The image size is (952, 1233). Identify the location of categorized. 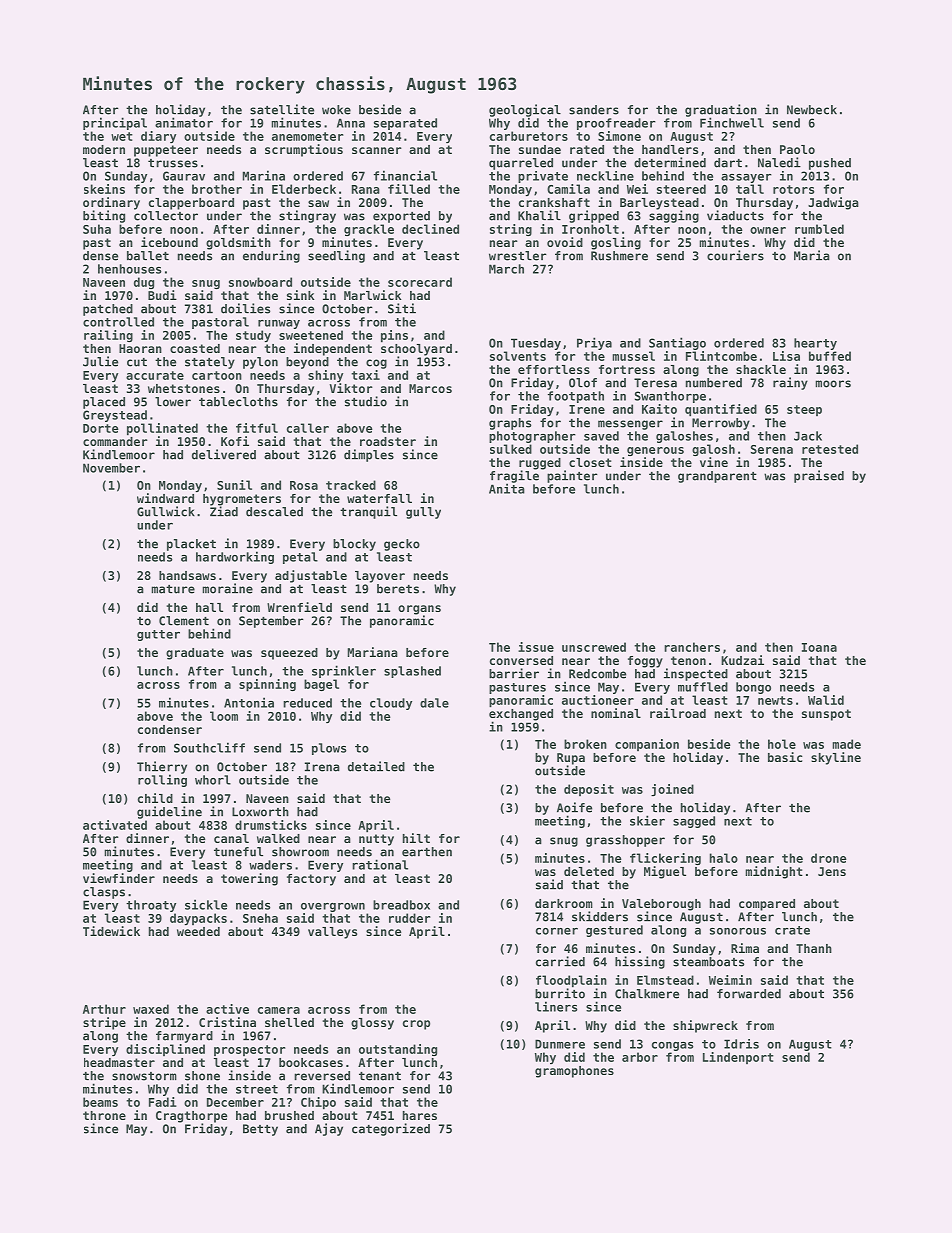
(391, 1129).
